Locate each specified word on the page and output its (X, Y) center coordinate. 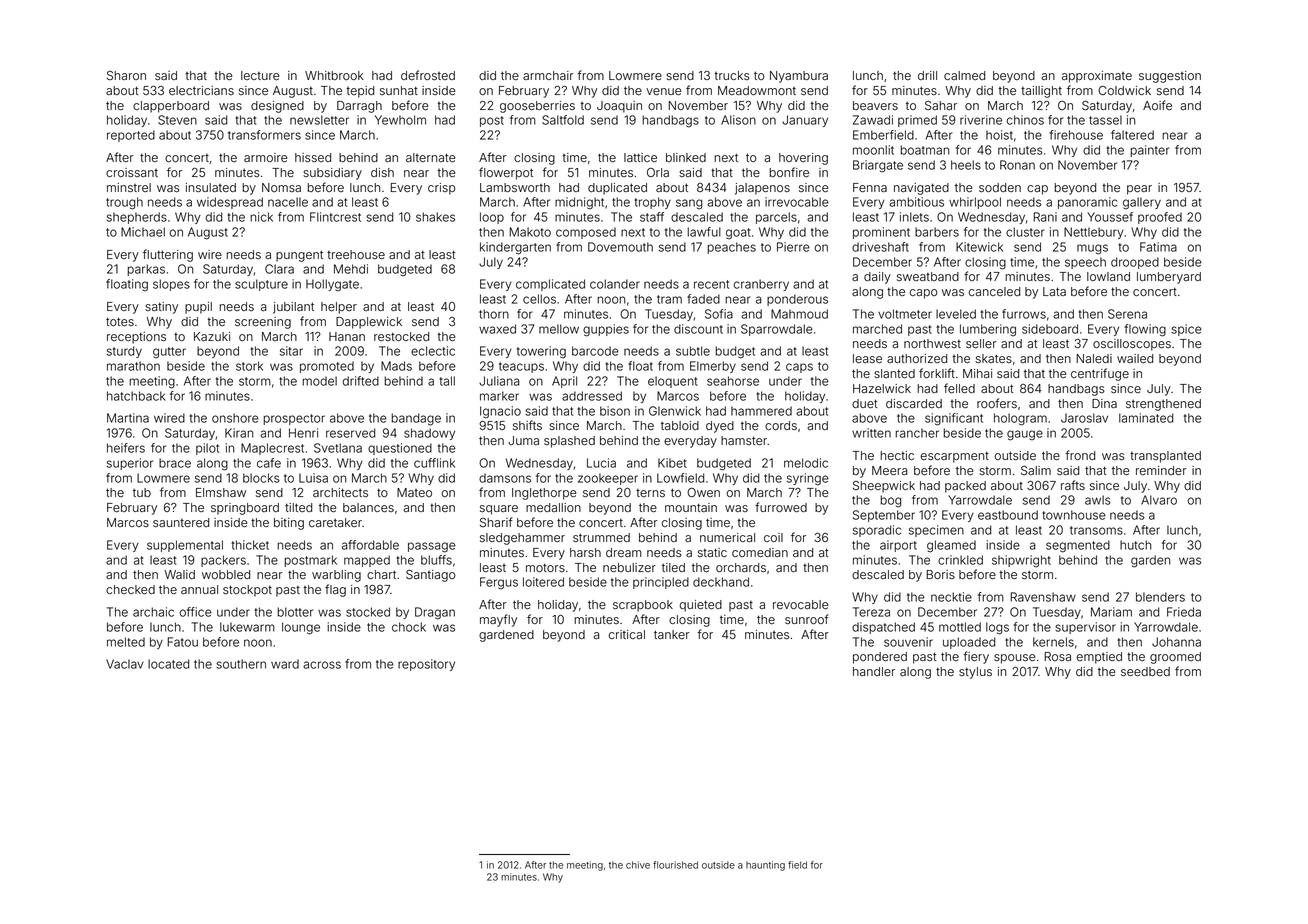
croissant (132, 172)
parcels (776, 218)
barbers (937, 232)
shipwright (1021, 561)
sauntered (181, 522)
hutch (1136, 545)
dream (624, 552)
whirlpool (975, 203)
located (168, 664)
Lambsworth (515, 188)
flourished (675, 865)
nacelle (288, 202)
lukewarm (247, 627)
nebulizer (629, 568)
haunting (765, 866)
